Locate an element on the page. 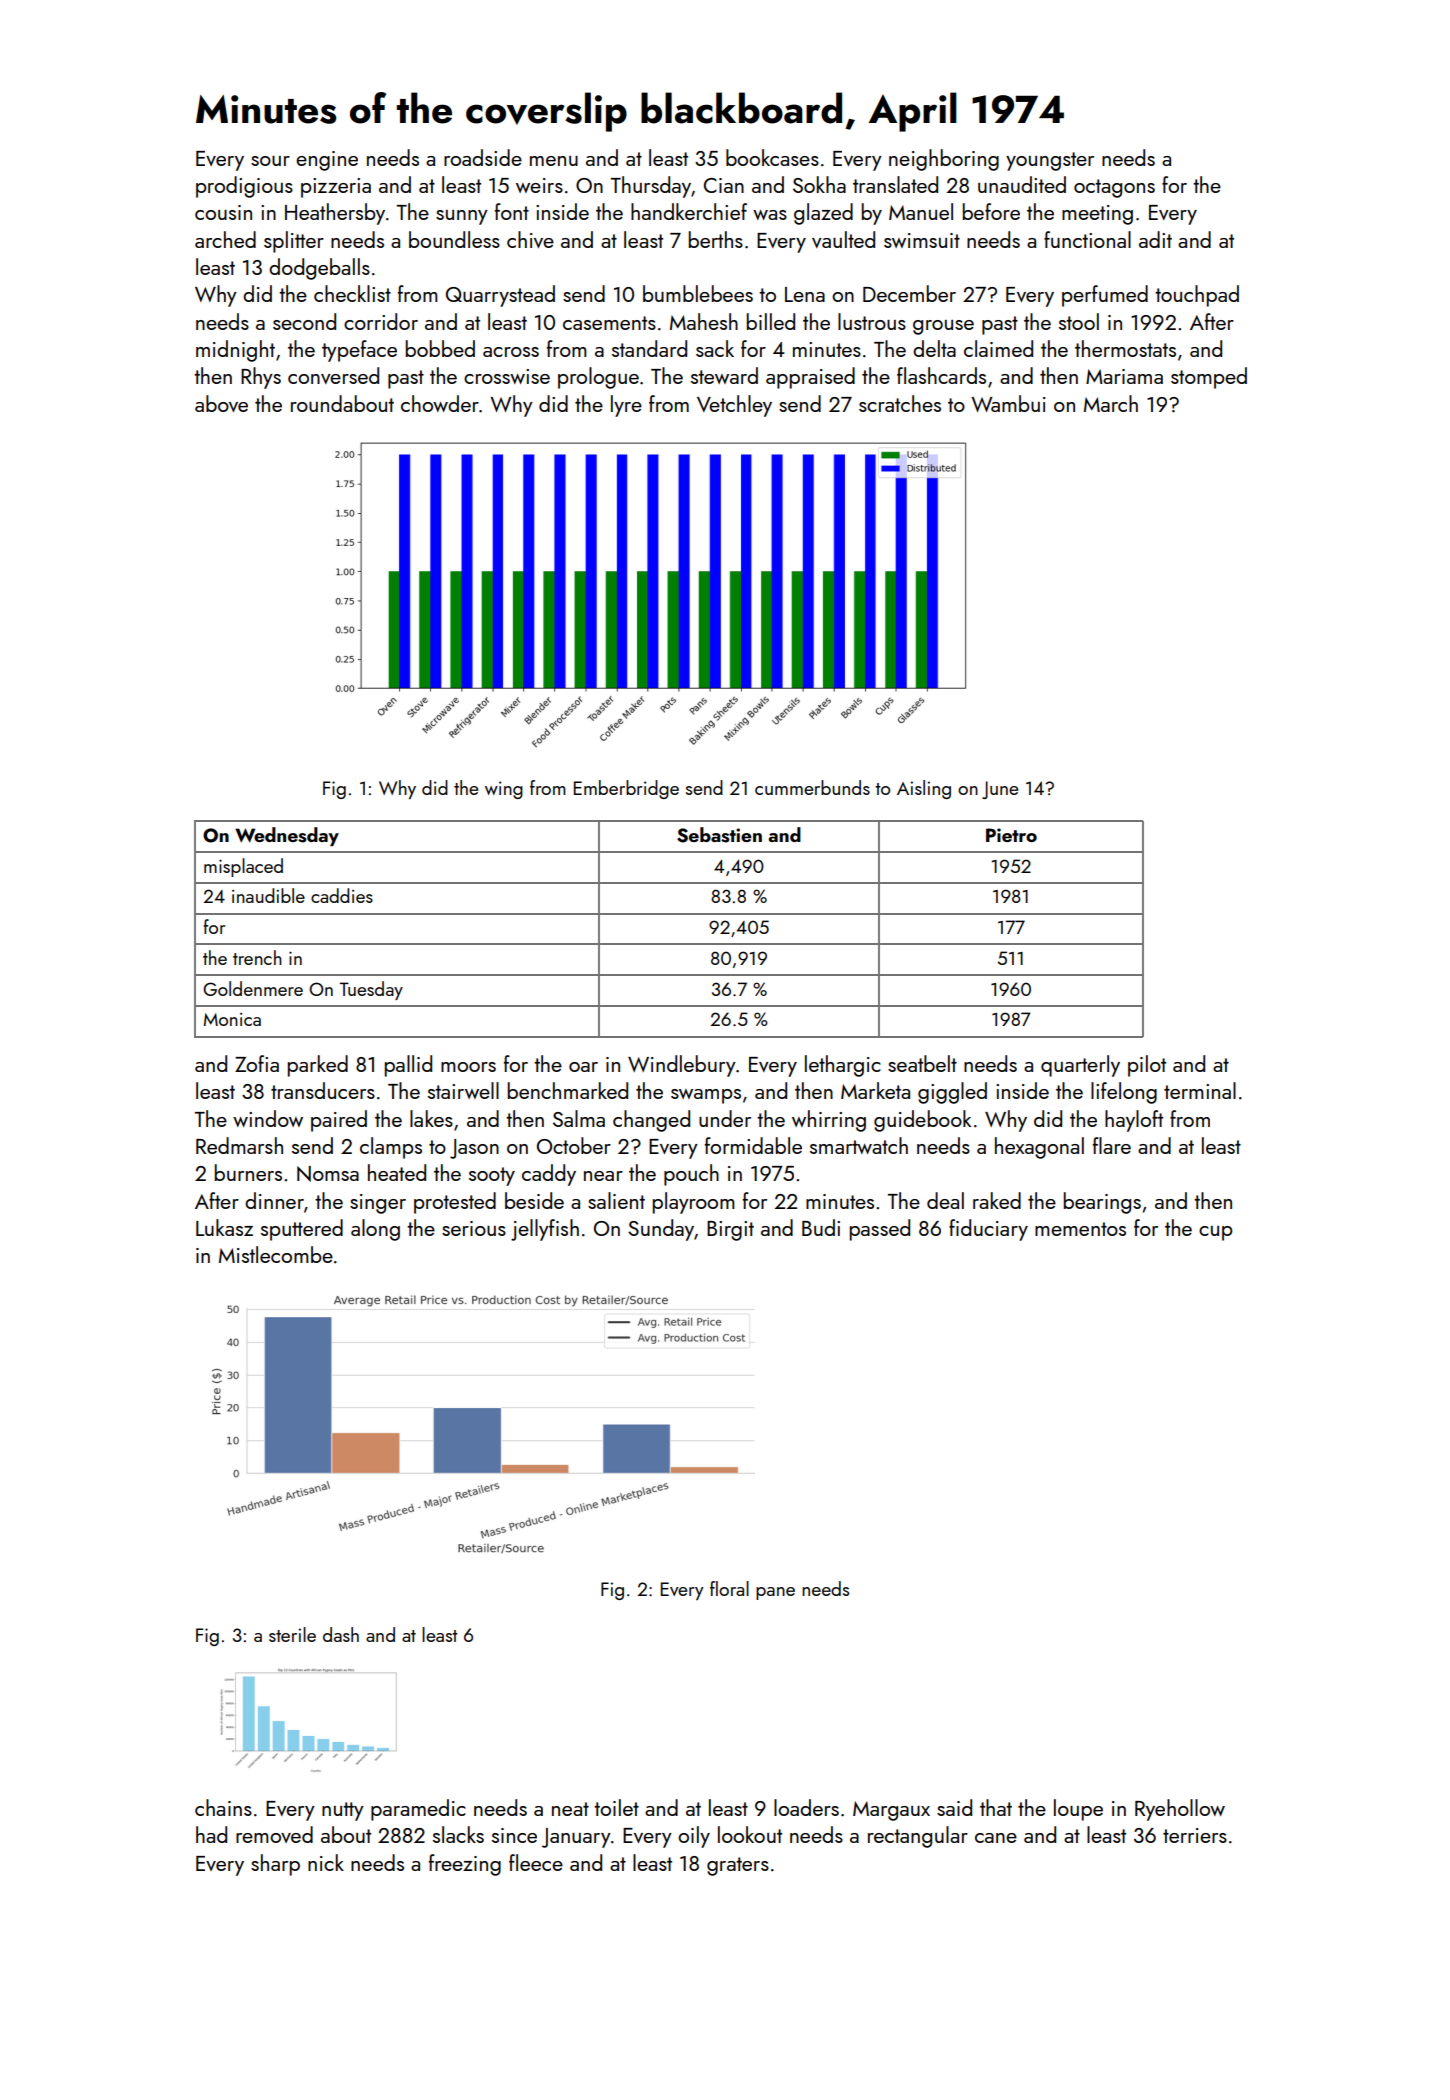 The height and width of the image is (2100, 1450). benchmarked is located at coordinates (568, 1090).
